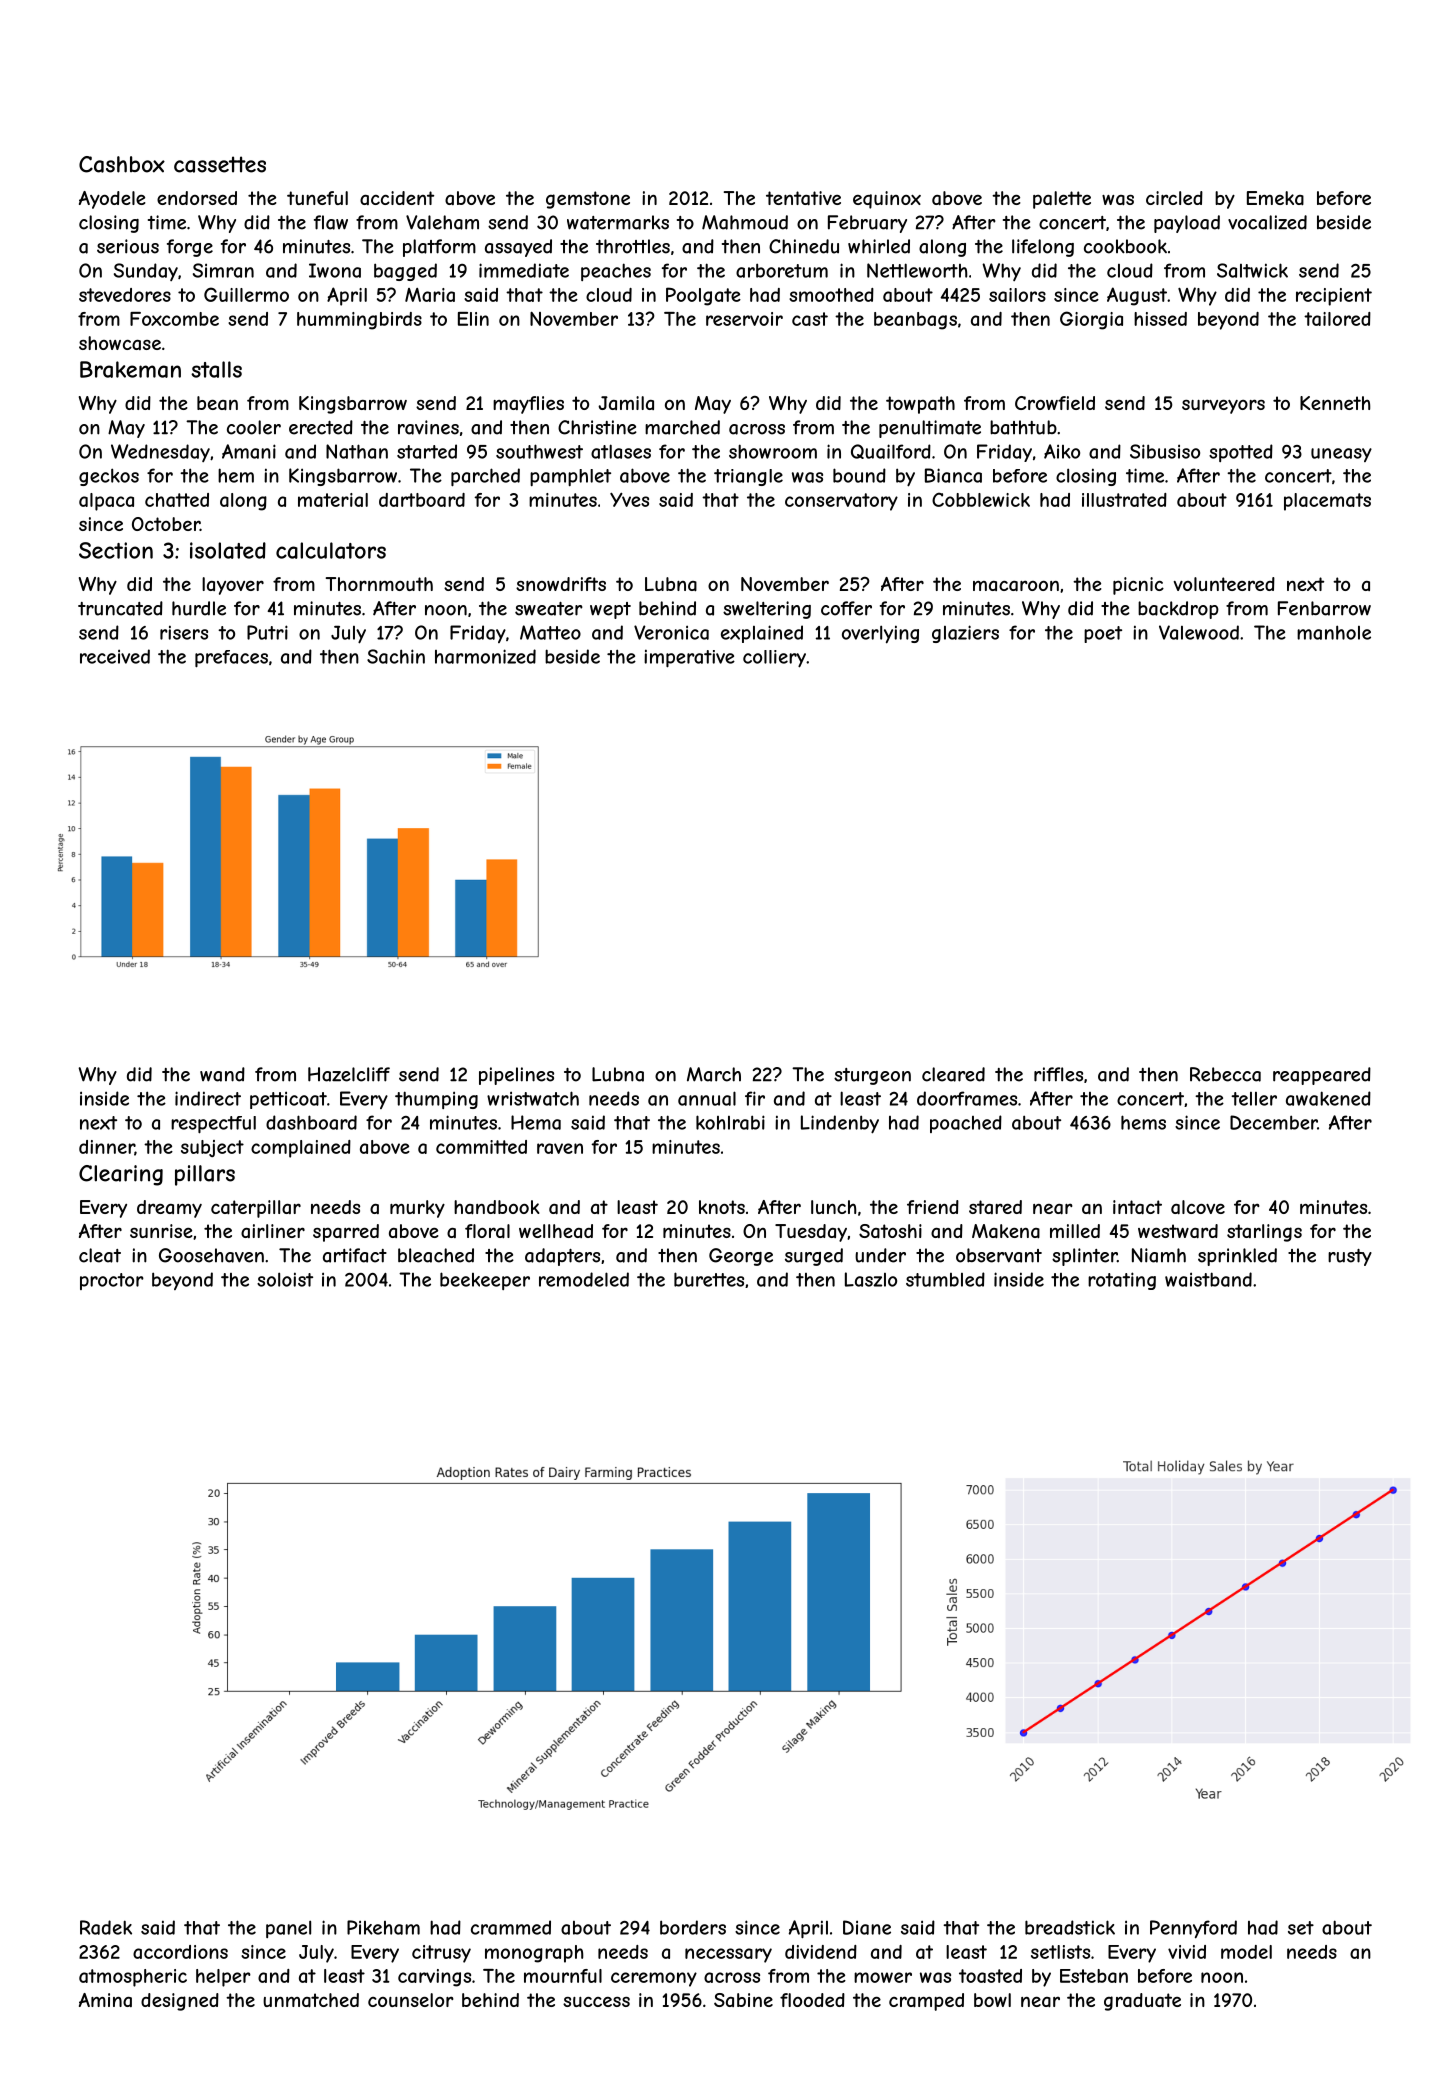 The width and height of the document is (1450, 2100). Describe the element at coordinates (106, 1927) in the document. I see `Radek` at that location.
